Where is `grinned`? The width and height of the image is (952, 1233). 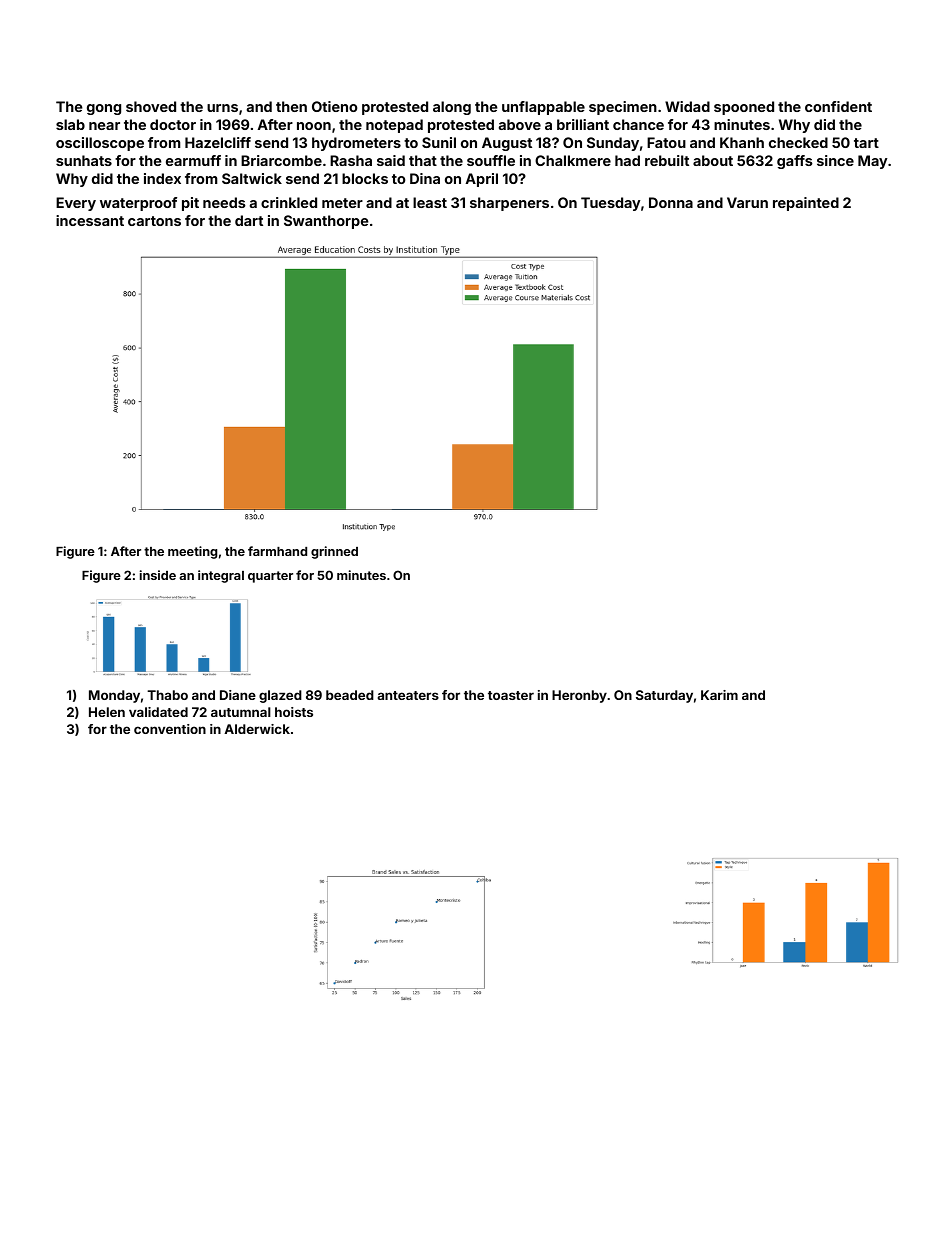
grinned is located at coordinates (334, 552).
